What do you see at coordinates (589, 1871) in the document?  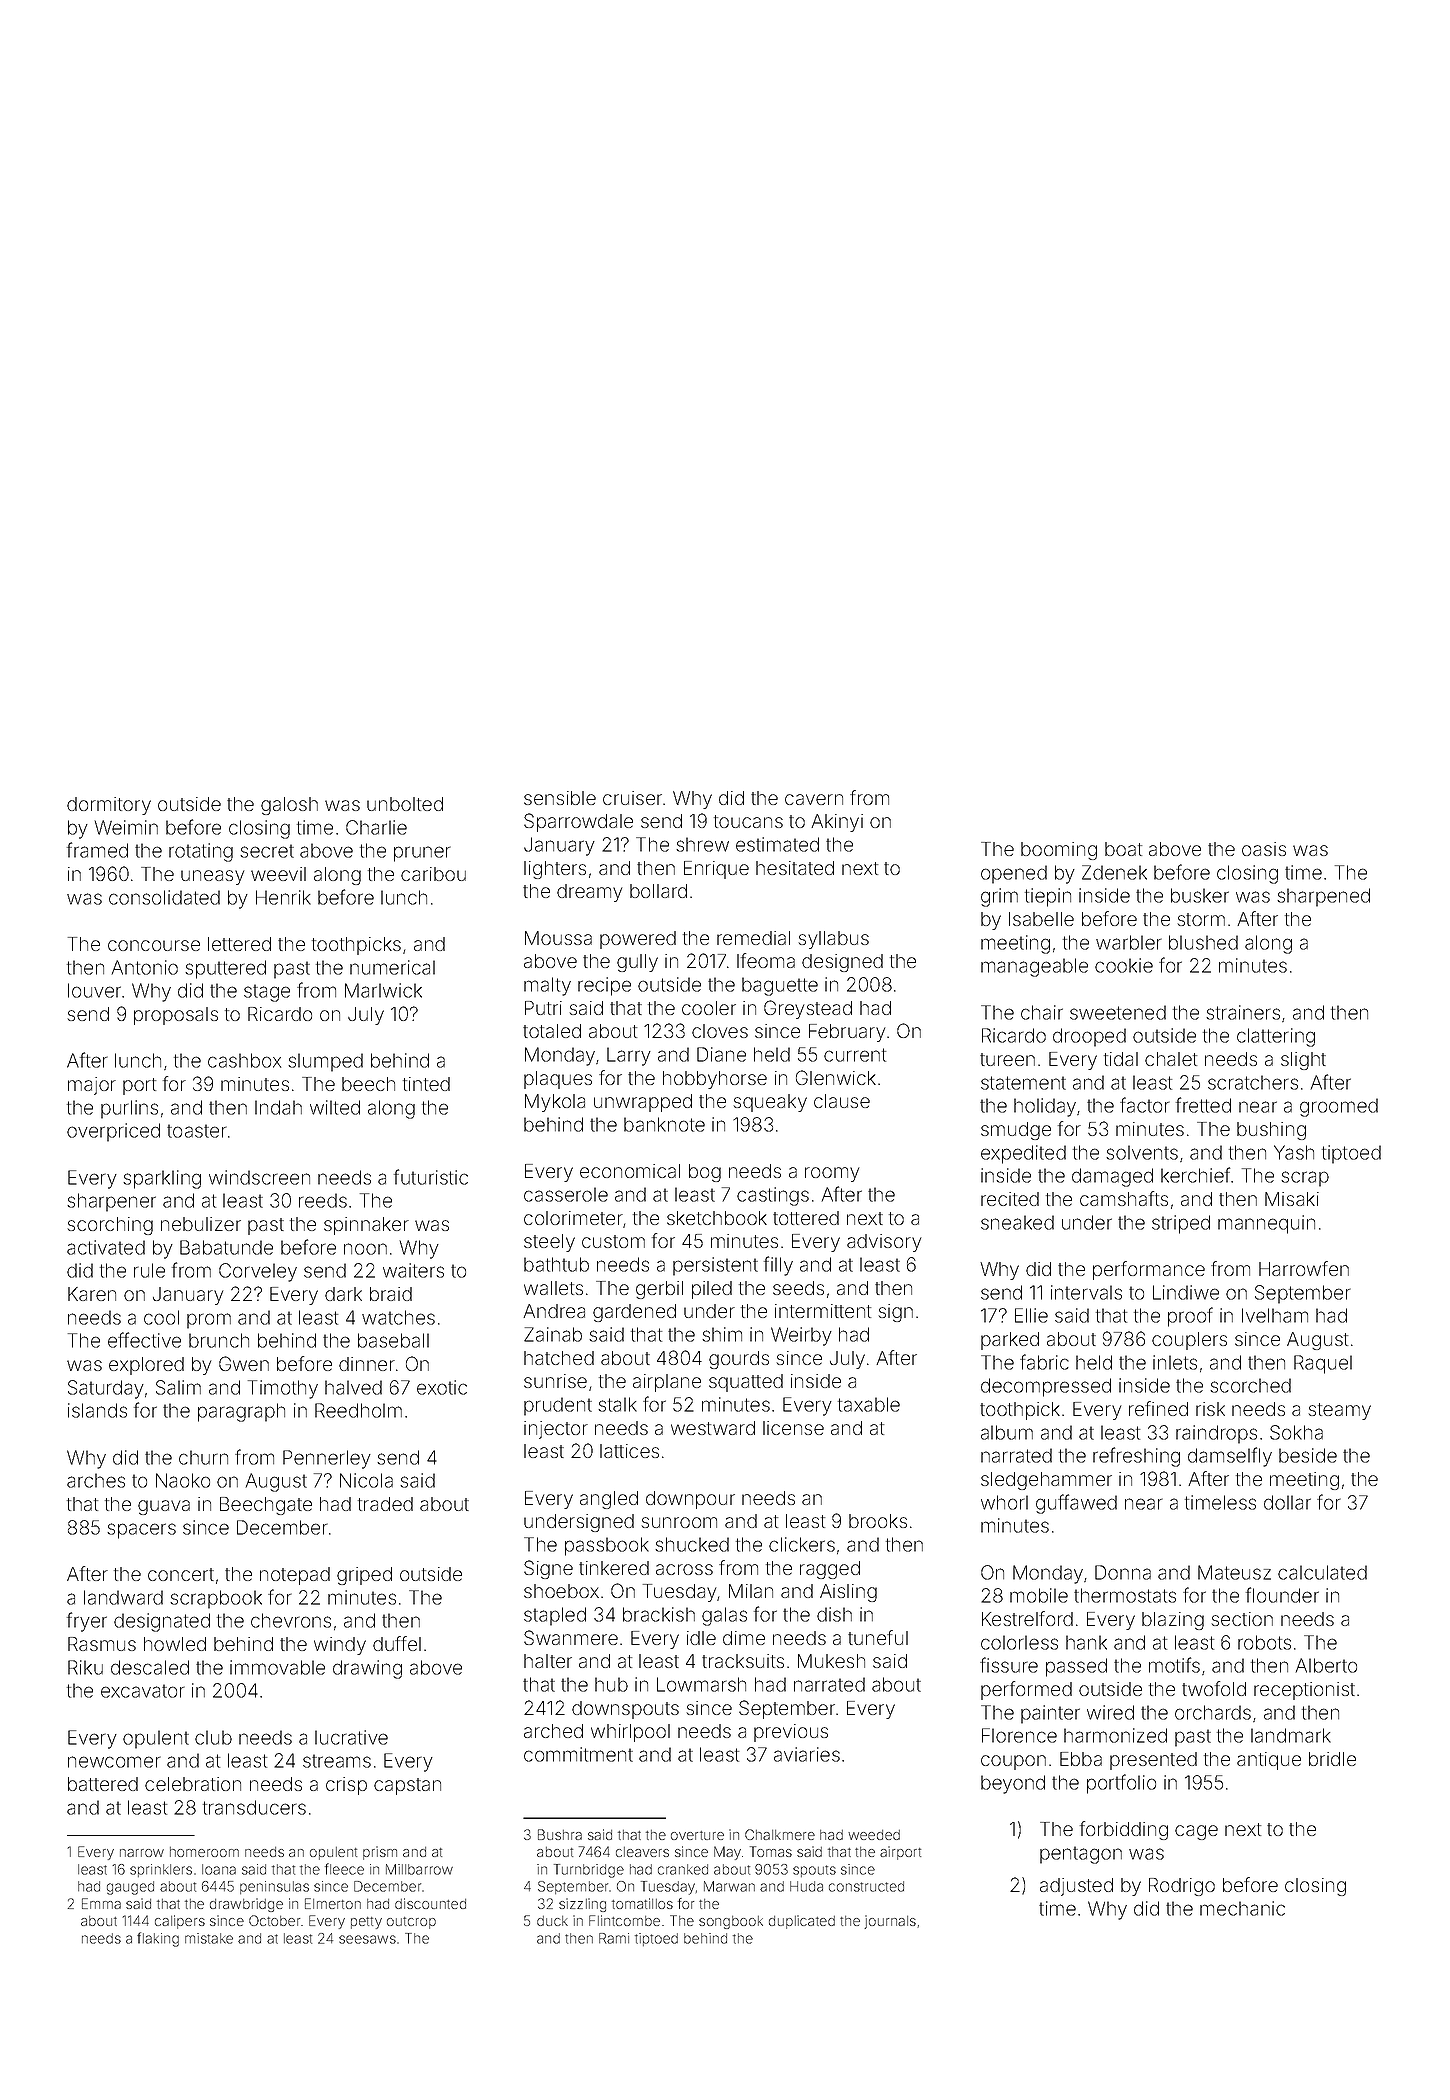 I see `Turnbridge` at bounding box center [589, 1871].
